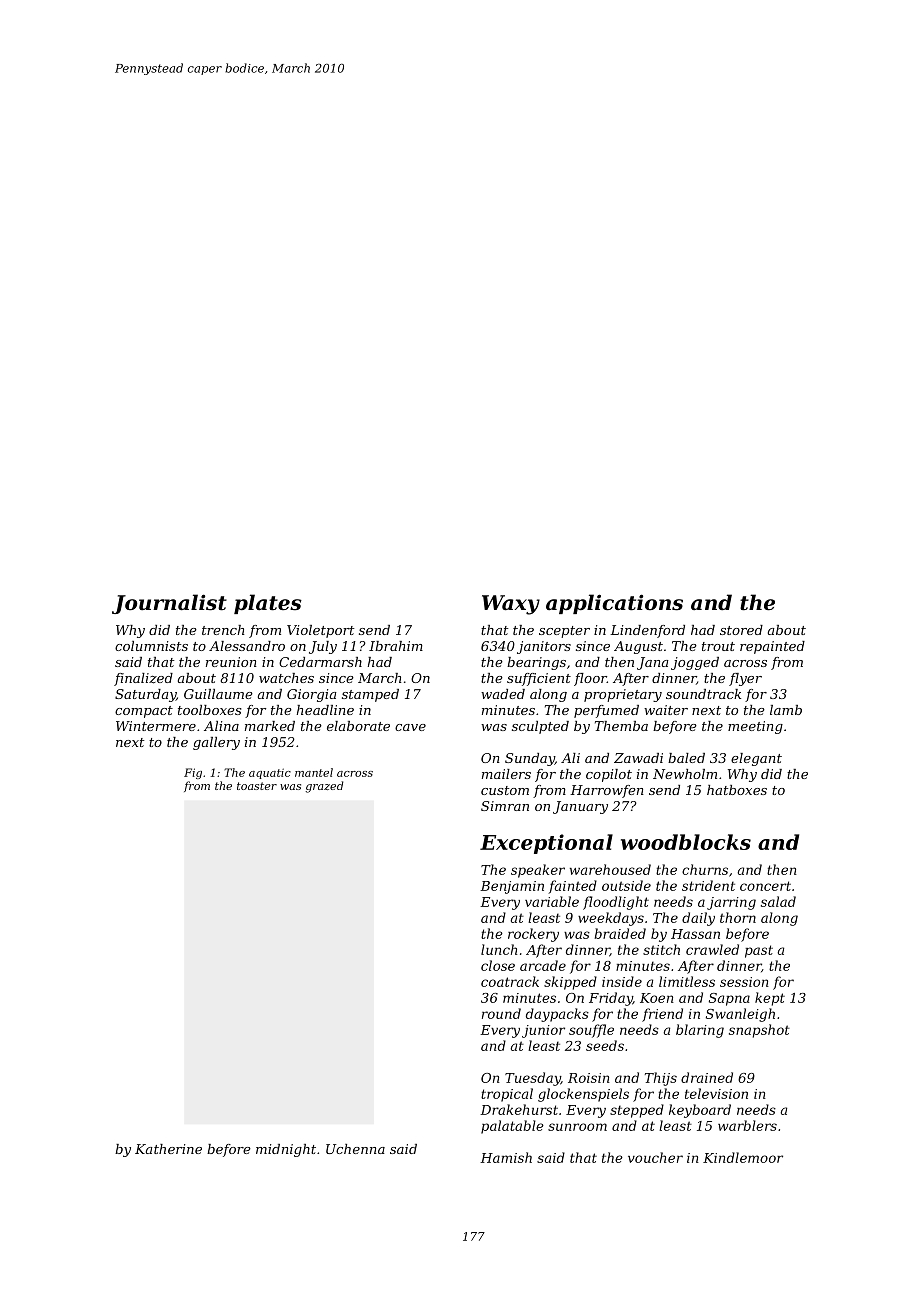 This document has height=1314, width=924. What do you see at coordinates (168, 1149) in the document?
I see `Katherine` at bounding box center [168, 1149].
